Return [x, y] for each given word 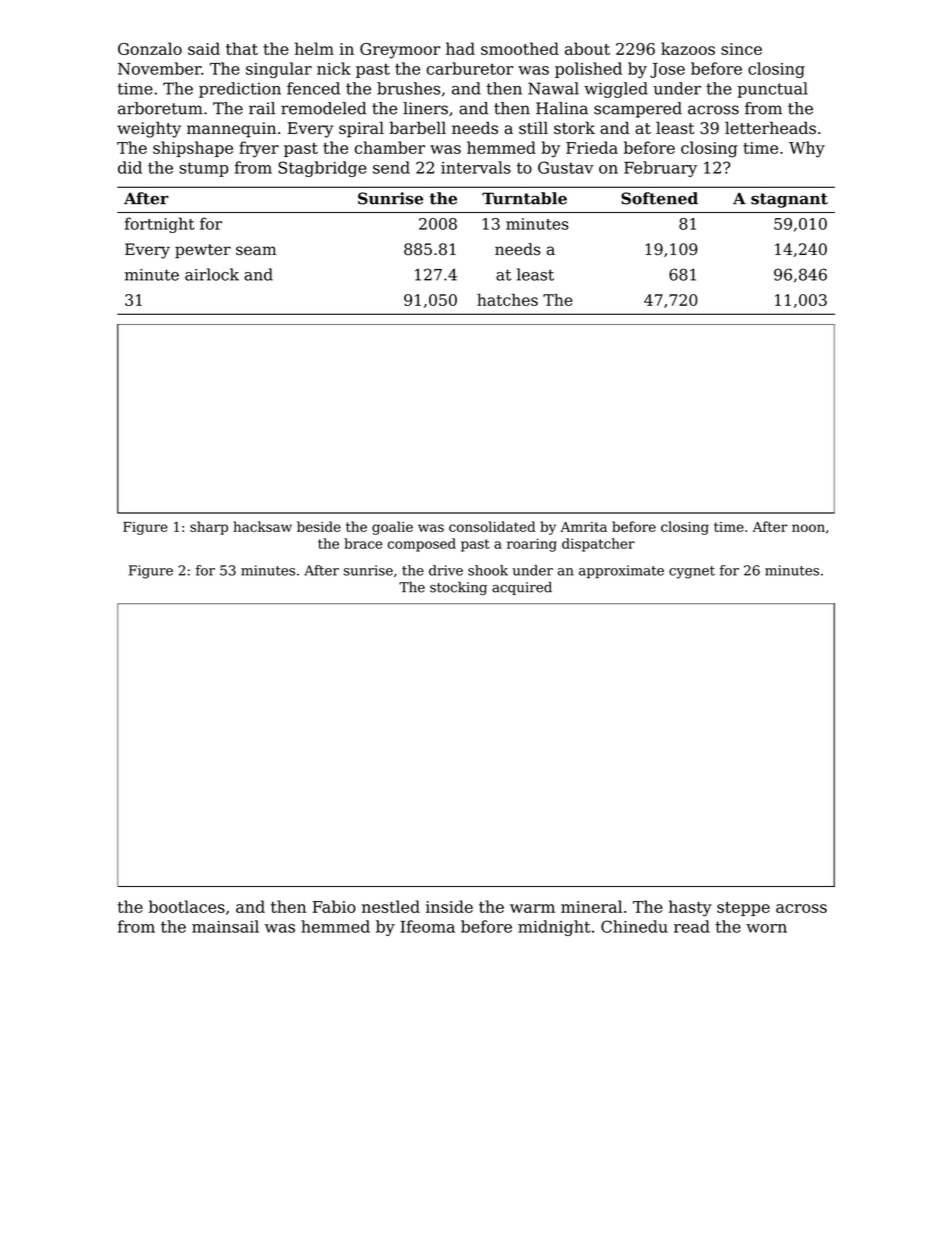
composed [422, 545]
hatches [507, 300]
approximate [621, 571]
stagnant [789, 200]
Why [807, 149]
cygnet [692, 572]
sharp [209, 528]
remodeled [324, 108]
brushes [408, 88]
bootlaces [187, 906]
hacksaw [262, 526]
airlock [212, 274]
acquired [522, 588]
